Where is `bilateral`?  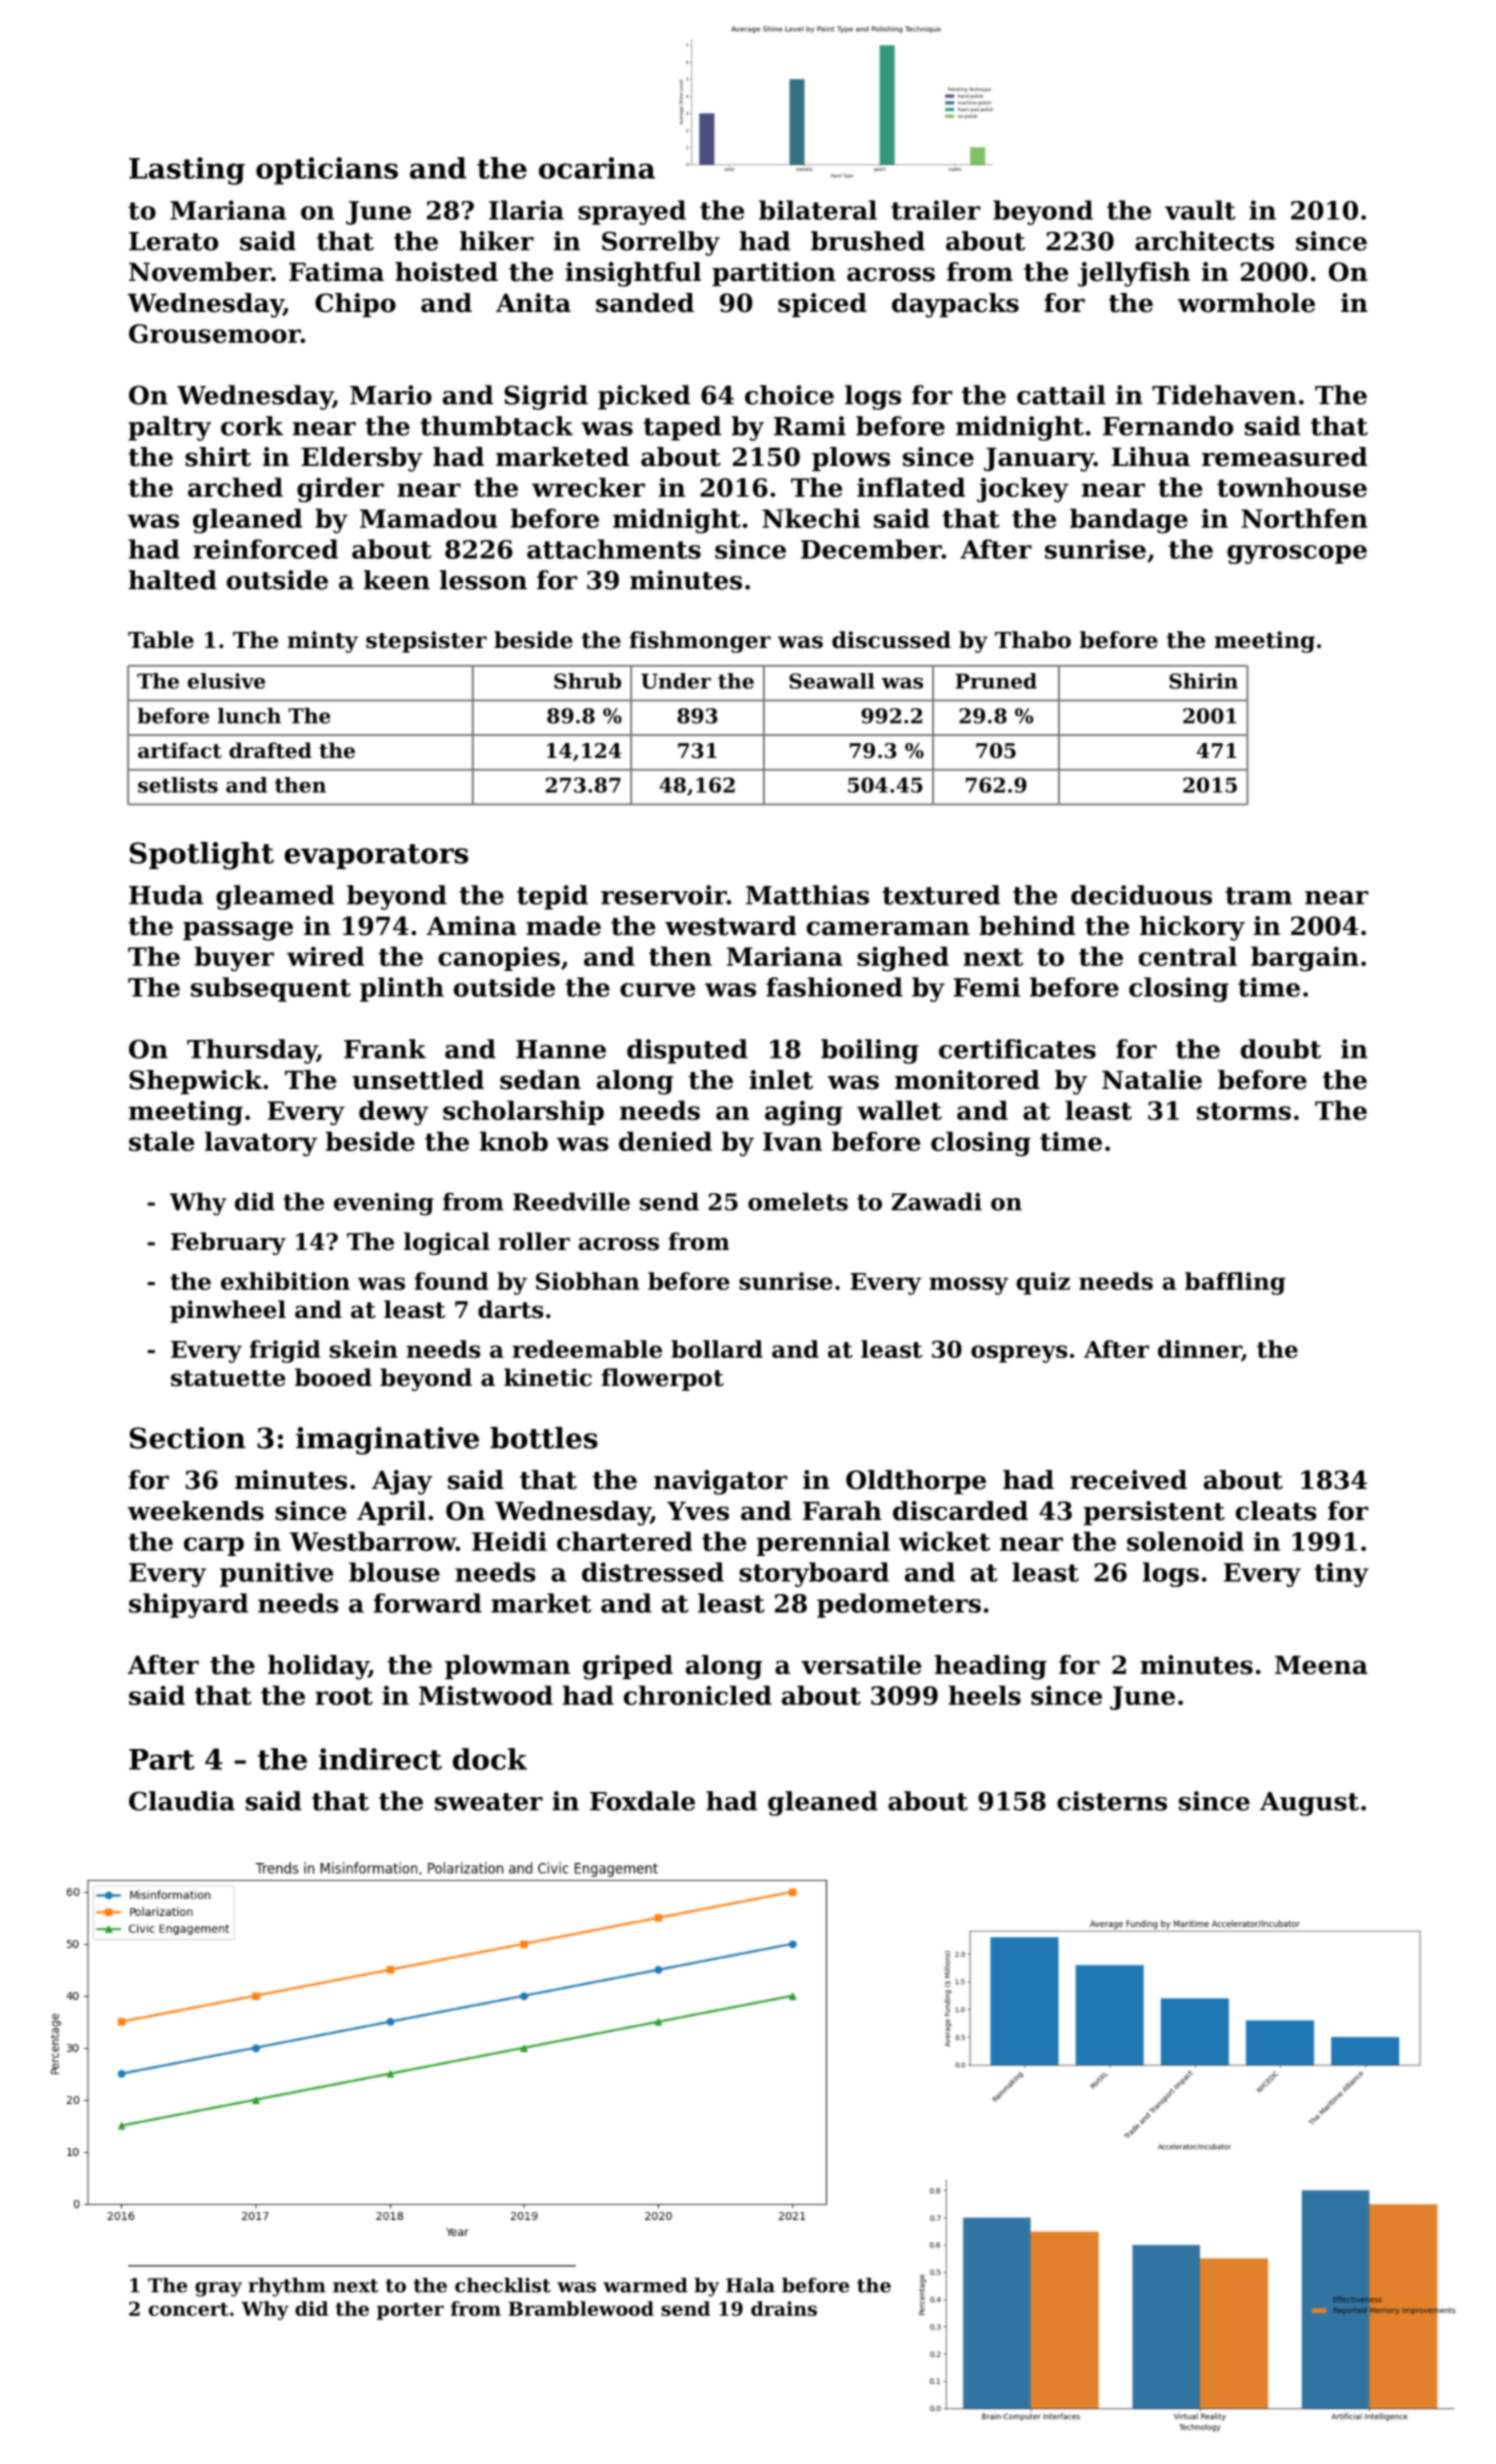
bilateral is located at coordinates (818, 210).
